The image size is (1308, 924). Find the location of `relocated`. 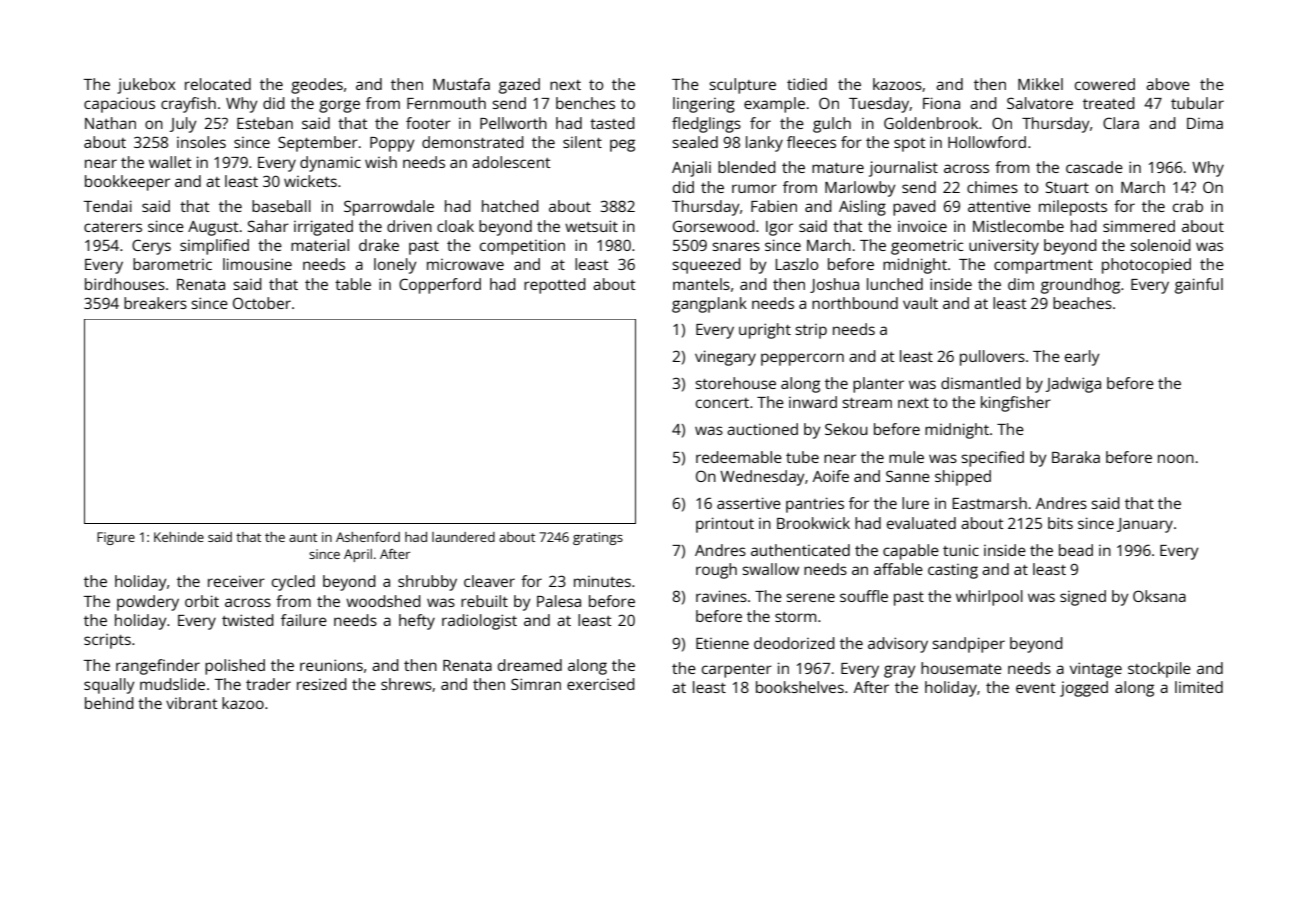

relocated is located at coordinates (218, 84).
